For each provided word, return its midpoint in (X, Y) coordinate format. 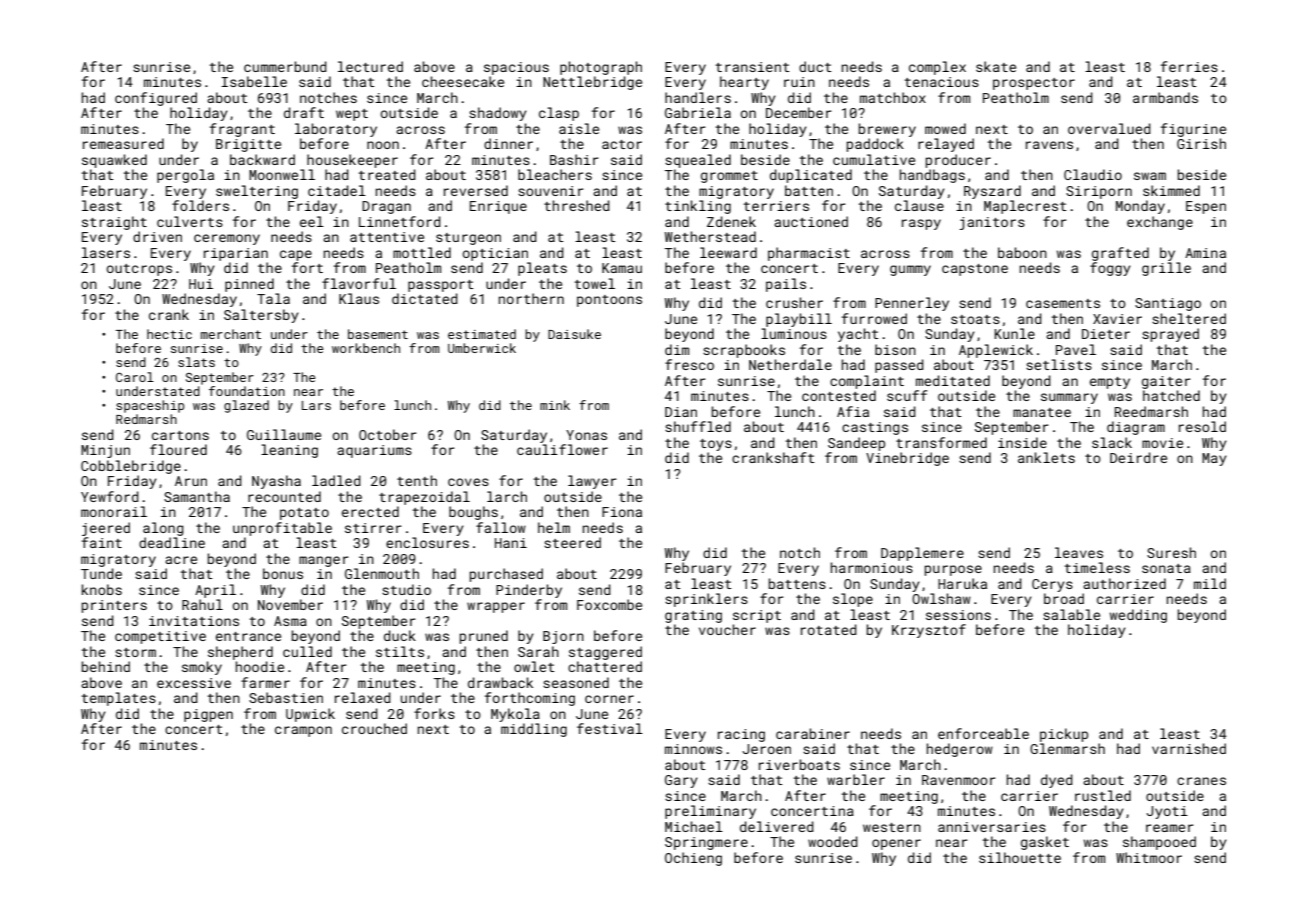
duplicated (811, 176)
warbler (856, 779)
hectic (169, 334)
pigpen (208, 715)
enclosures (427, 542)
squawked (114, 161)
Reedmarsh (1151, 411)
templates (119, 699)
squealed (698, 161)
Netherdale (790, 364)
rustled (1103, 795)
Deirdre (1138, 457)
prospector (1034, 84)
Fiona (622, 512)
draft (304, 112)
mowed (945, 128)
